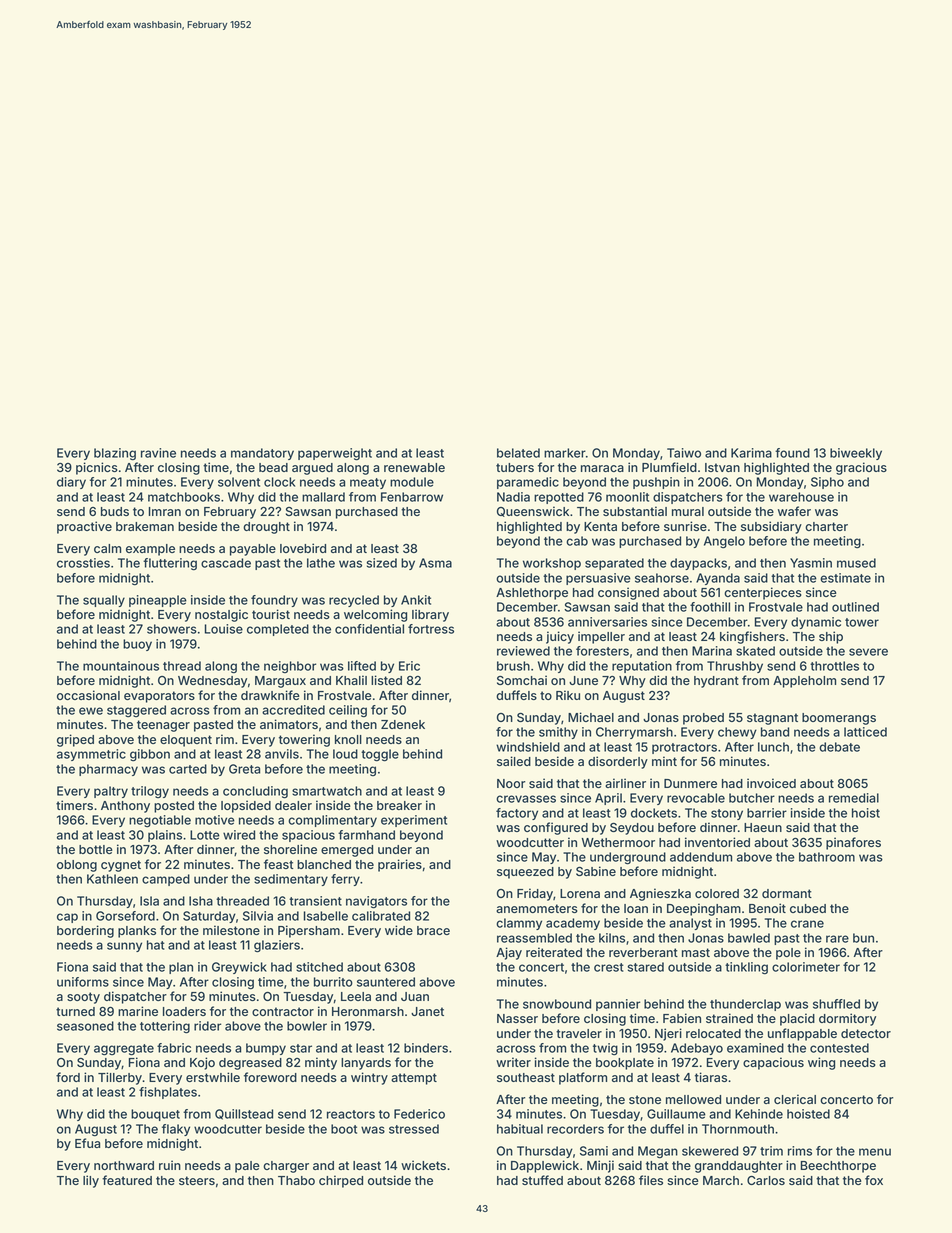  I want to click on asymmetric, so click(91, 755).
